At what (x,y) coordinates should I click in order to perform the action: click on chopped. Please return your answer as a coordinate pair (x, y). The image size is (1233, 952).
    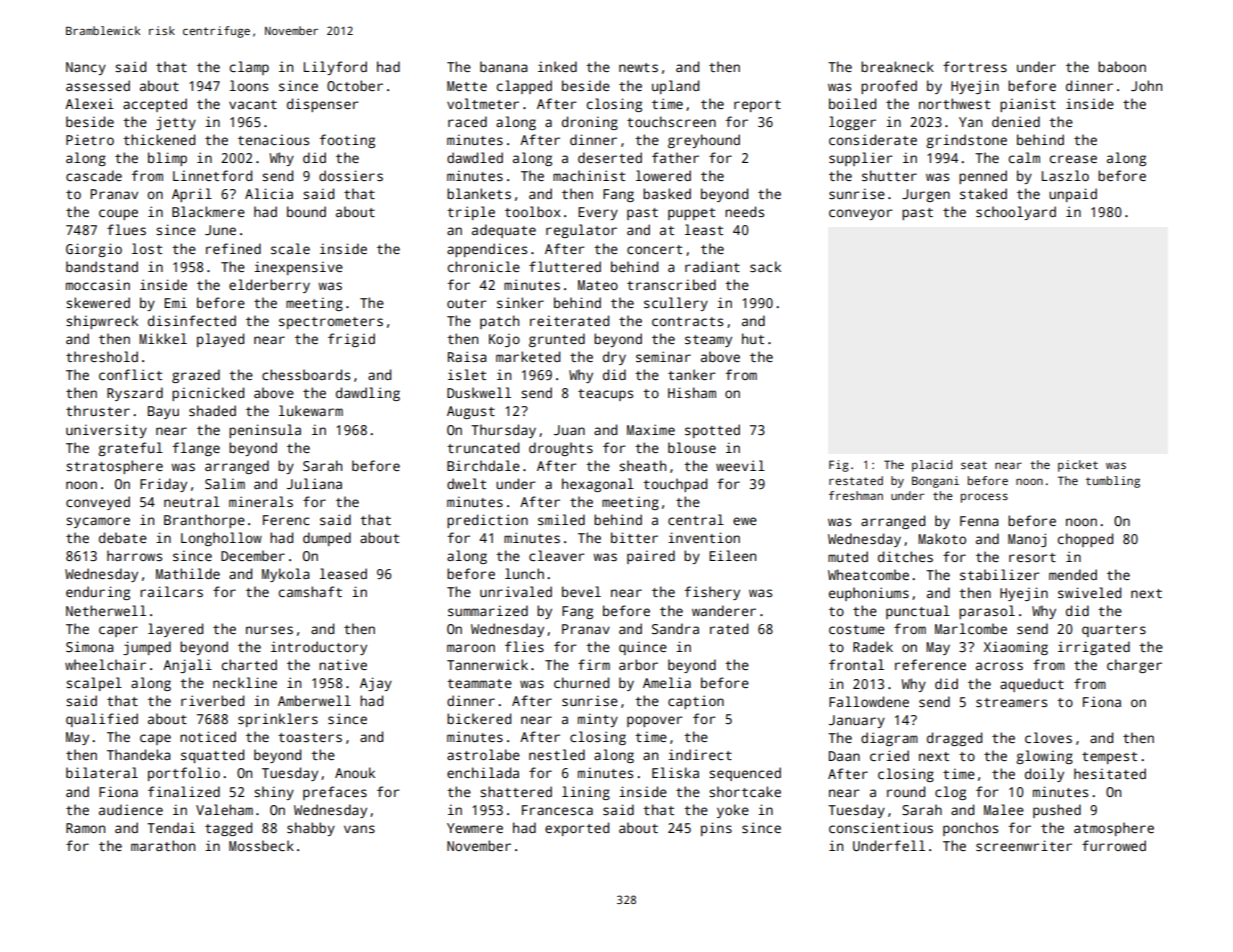
    Looking at the image, I should click on (1085, 540).
